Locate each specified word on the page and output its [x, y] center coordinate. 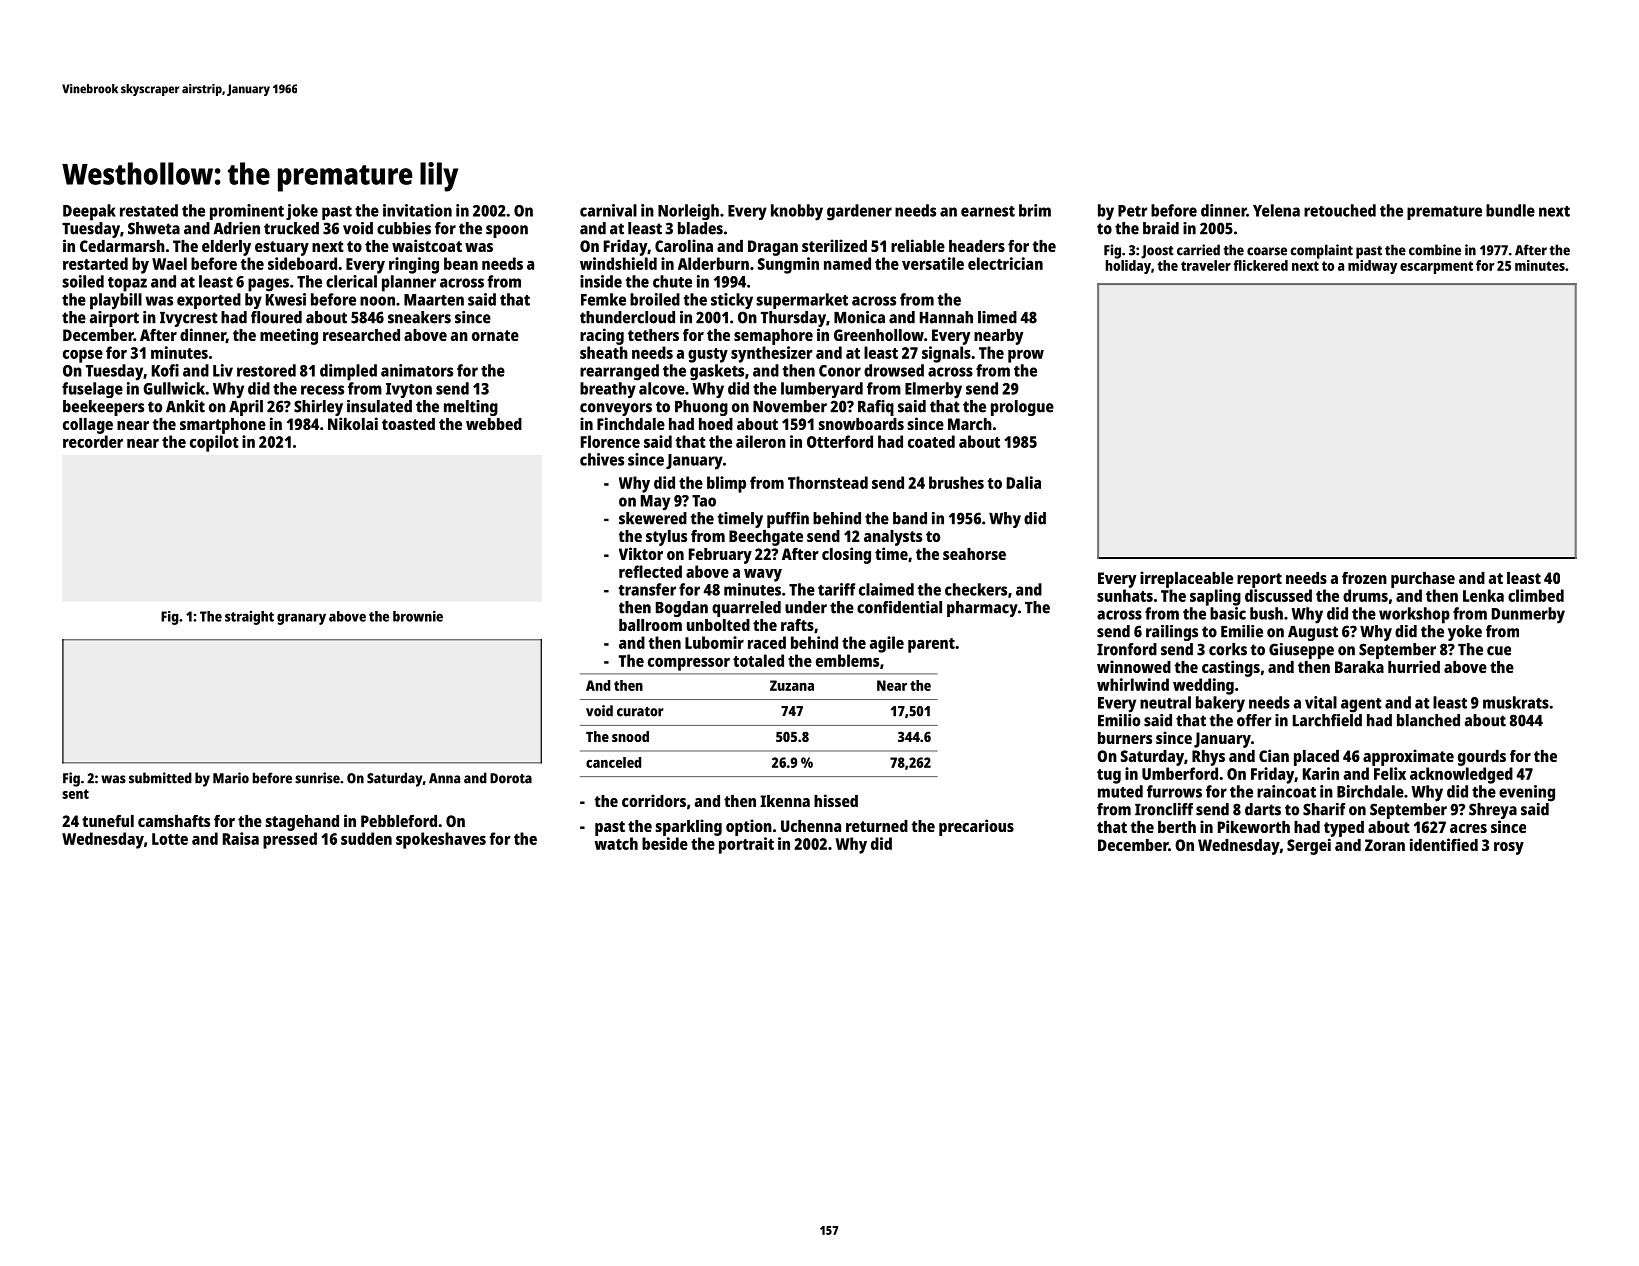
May [655, 503]
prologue [1022, 408]
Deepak [89, 212]
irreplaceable [1186, 579]
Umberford [1180, 773]
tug [1109, 776]
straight [249, 618]
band [910, 518]
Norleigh [688, 212]
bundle [1510, 210]
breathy [608, 390]
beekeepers [103, 408]
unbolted [718, 625]
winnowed [1134, 666]
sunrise [317, 778]
